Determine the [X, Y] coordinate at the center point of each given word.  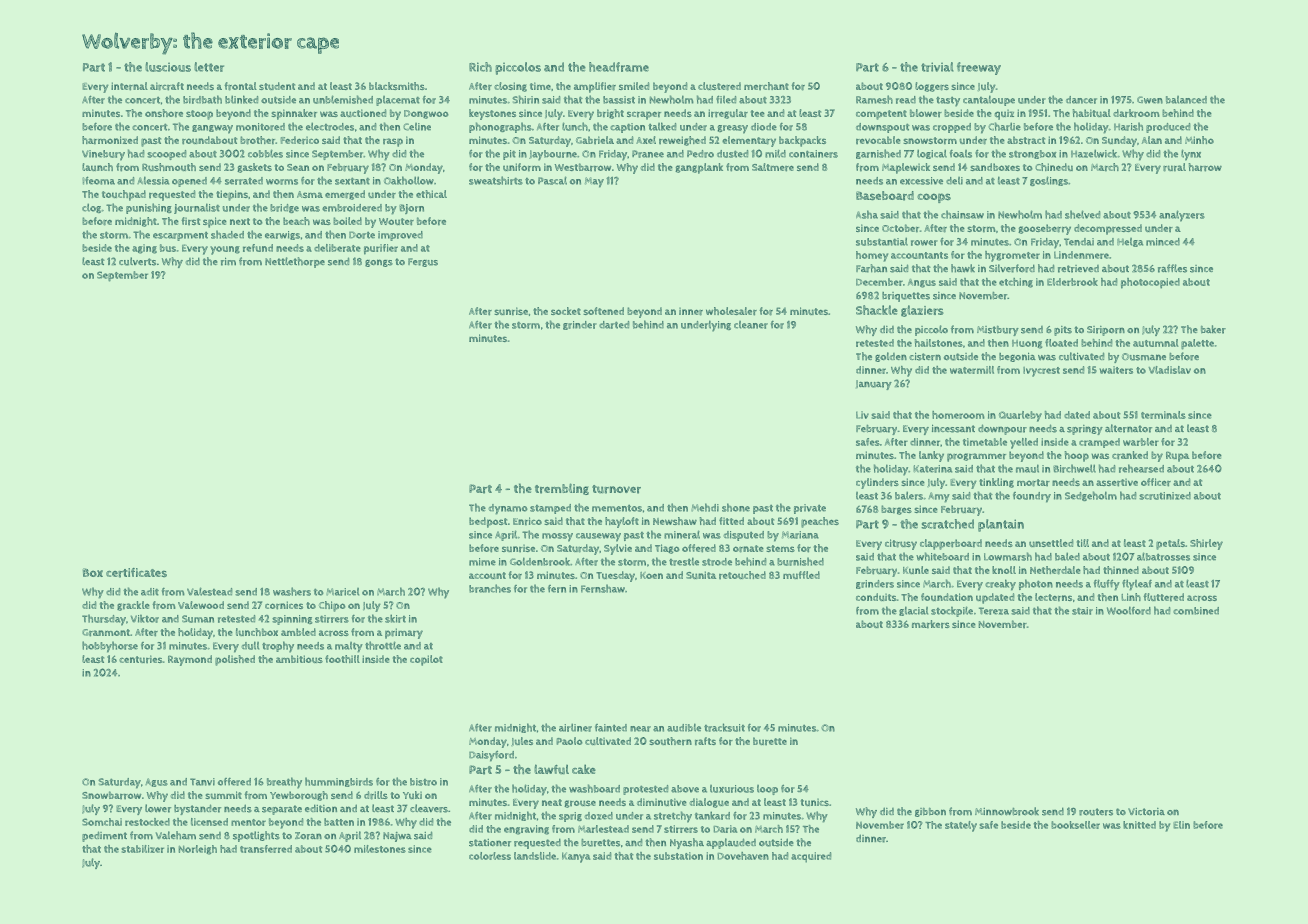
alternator [1128, 428]
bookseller [1075, 825]
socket [566, 311]
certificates [136, 573]
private [810, 509]
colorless [490, 856]
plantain [1001, 525]
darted [614, 325]
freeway [979, 68]
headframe [619, 67]
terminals [1163, 415]
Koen [651, 575]
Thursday [104, 620]
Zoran [308, 836]
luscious [168, 67]
